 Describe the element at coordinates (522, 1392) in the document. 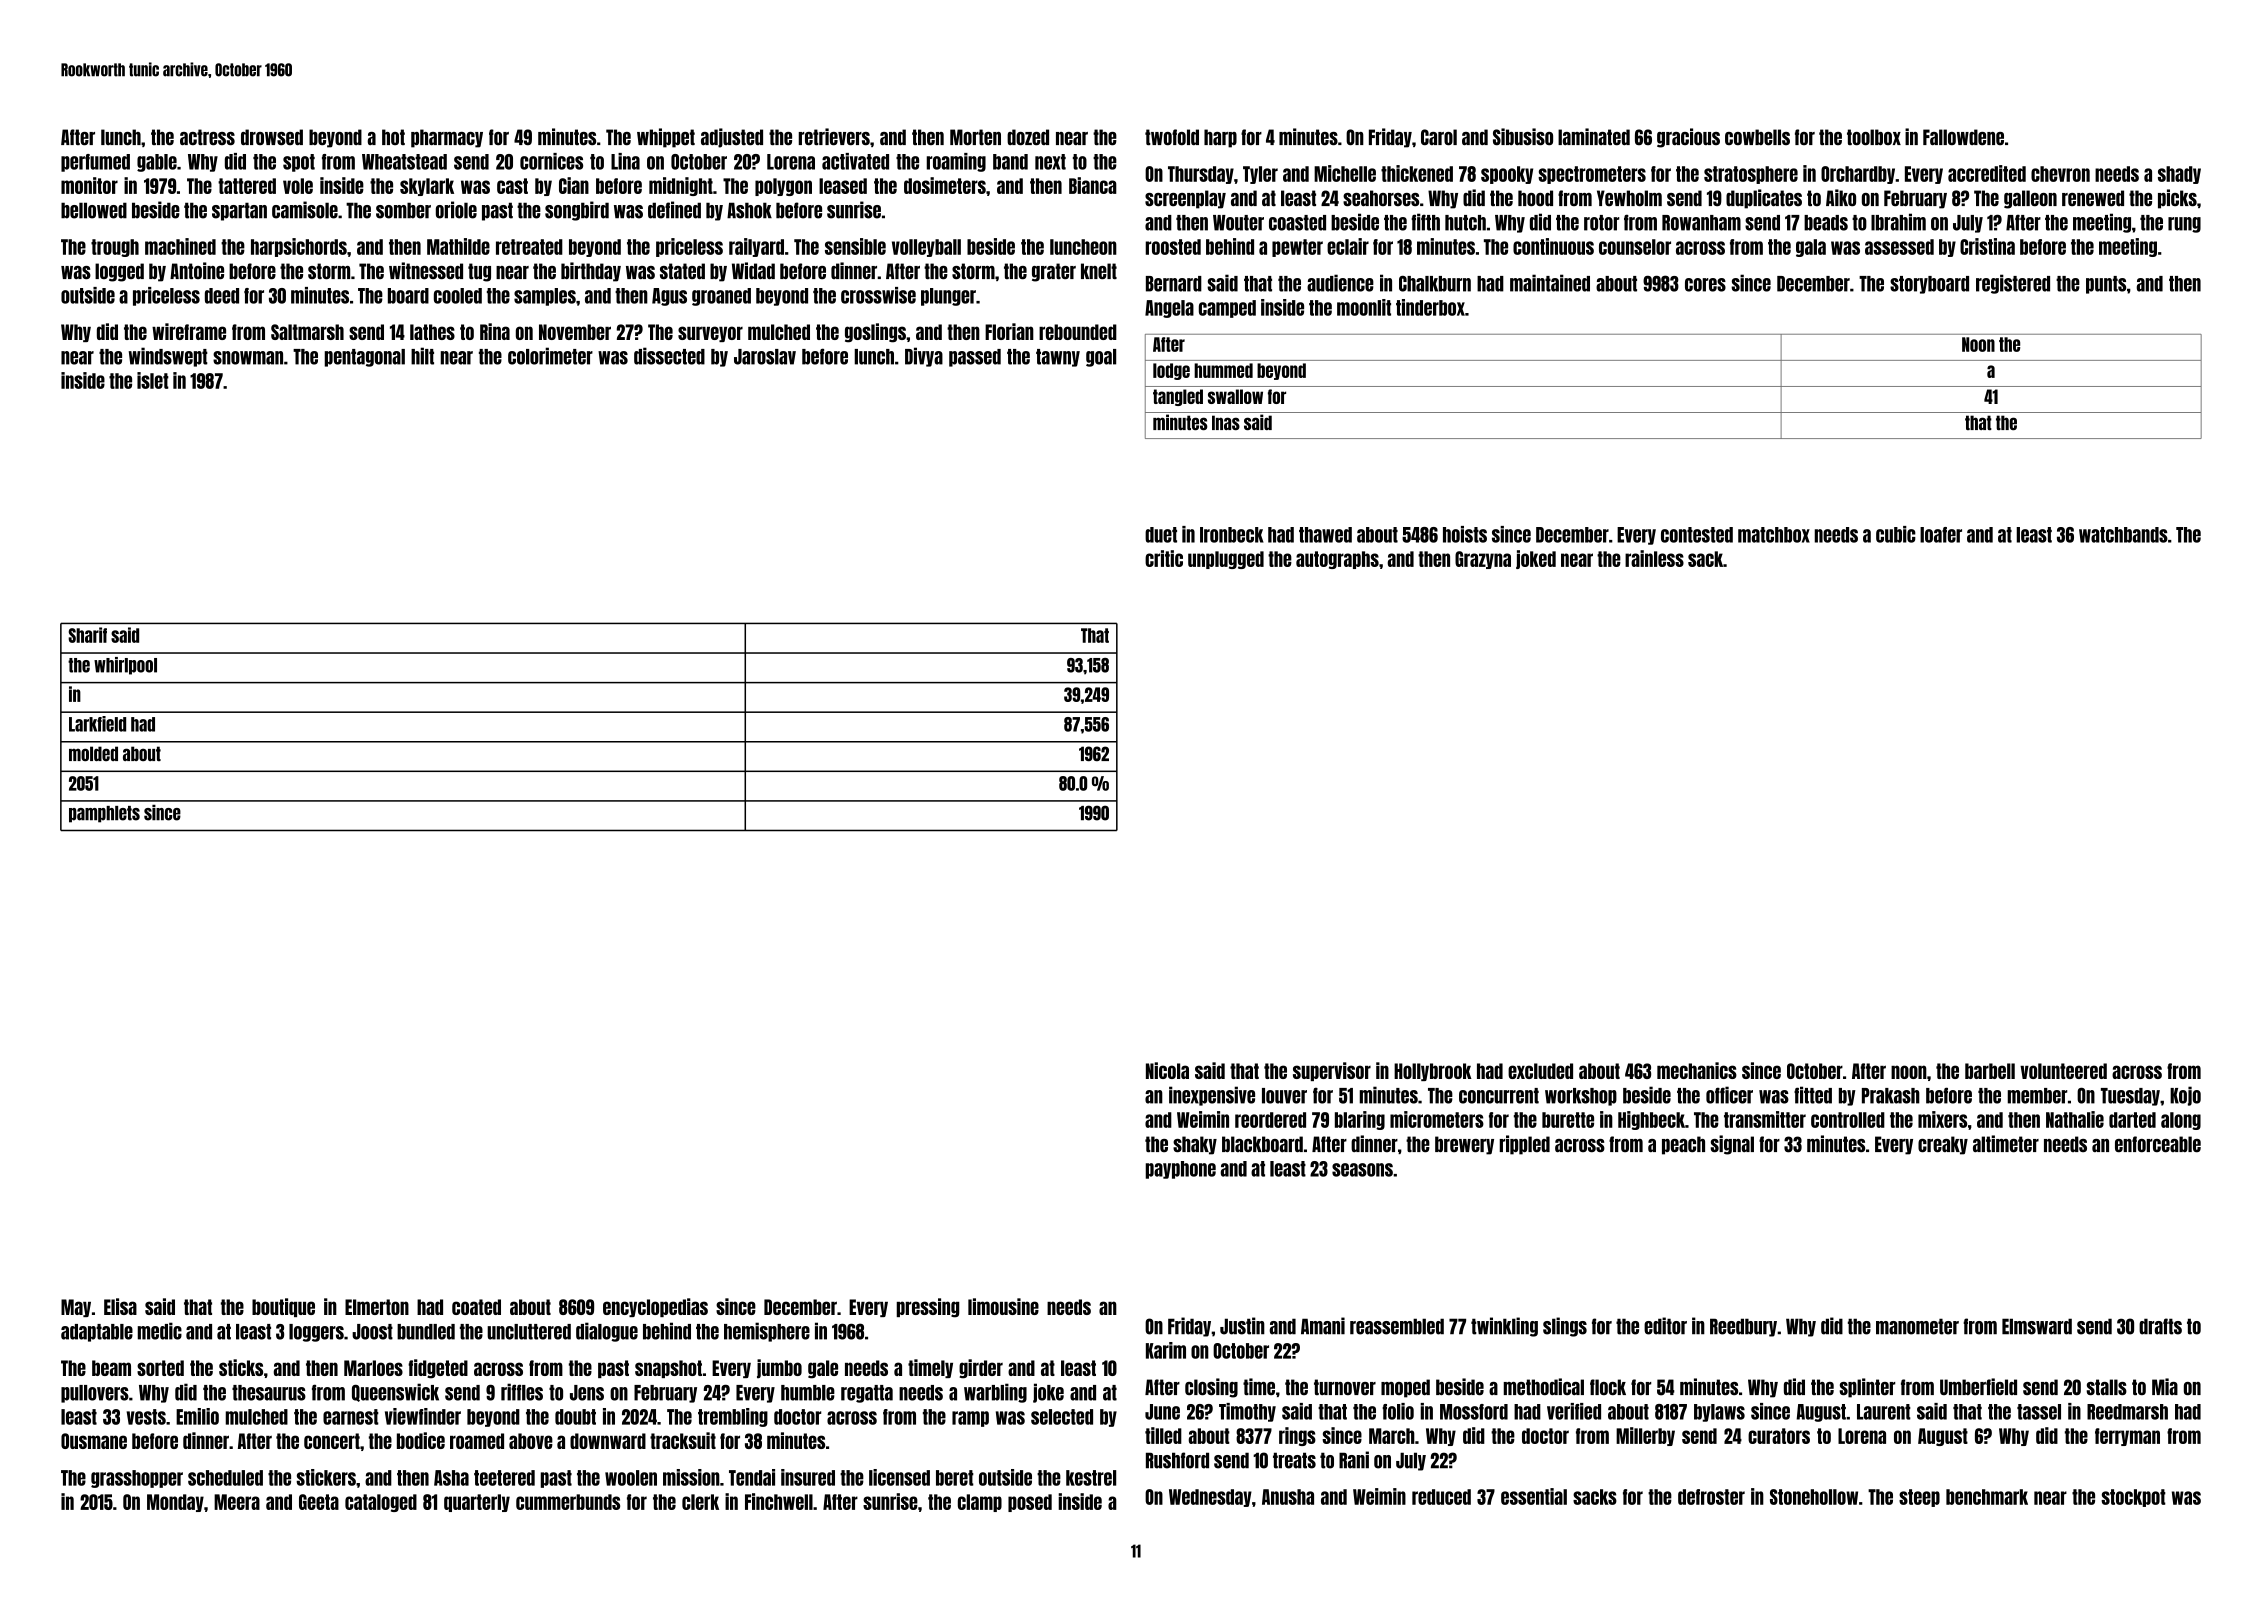

I see `riffles` at that location.
